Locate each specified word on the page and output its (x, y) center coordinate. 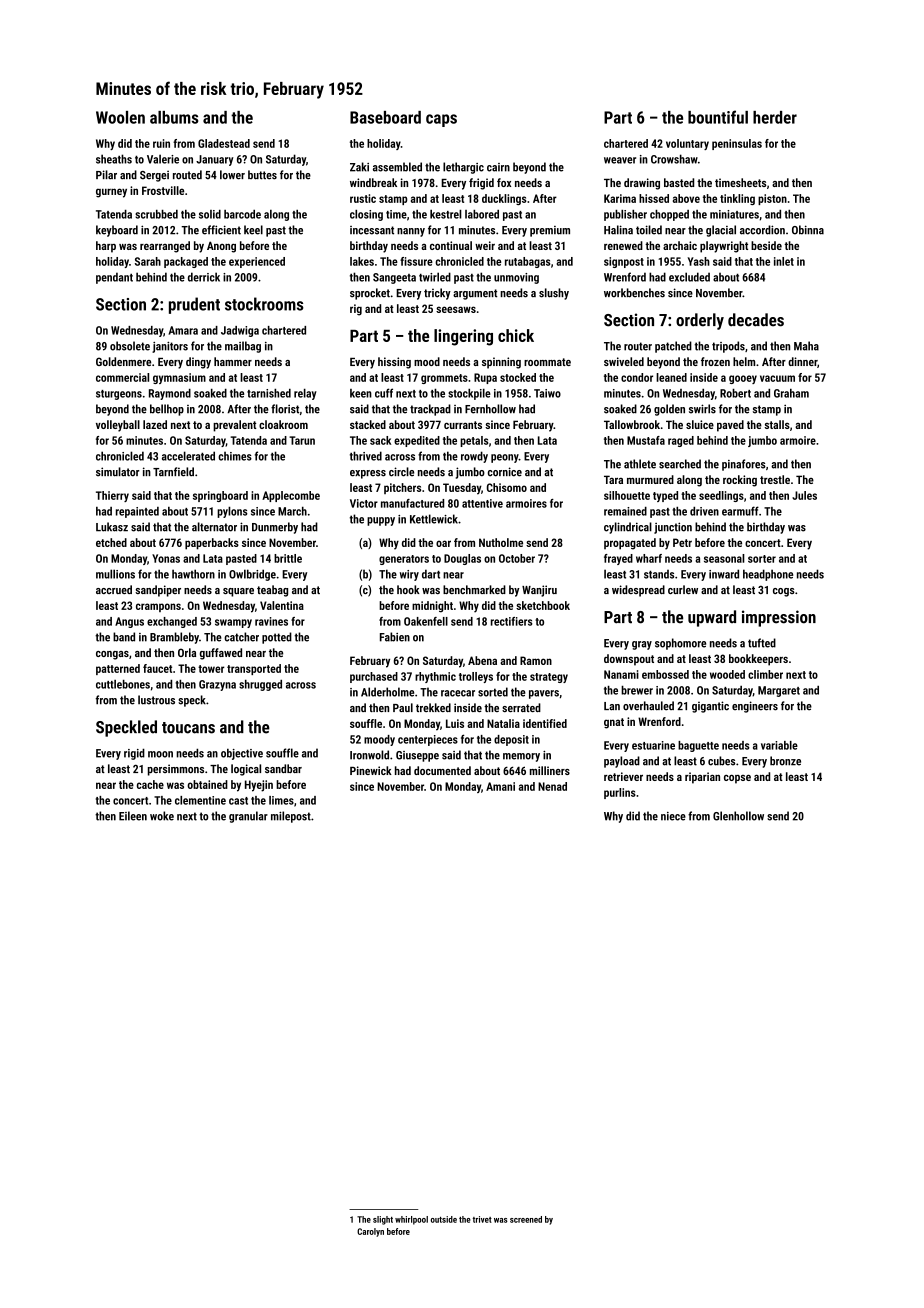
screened (526, 1219)
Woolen (120, 117)
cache (150, 784)
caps (441, 120)
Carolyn (370, 1232)
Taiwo (547, 393)
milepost (291, 817)
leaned (671, 377)
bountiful (718, 117)
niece (673, 816)
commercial (122, 377)
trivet (482, 1219)
